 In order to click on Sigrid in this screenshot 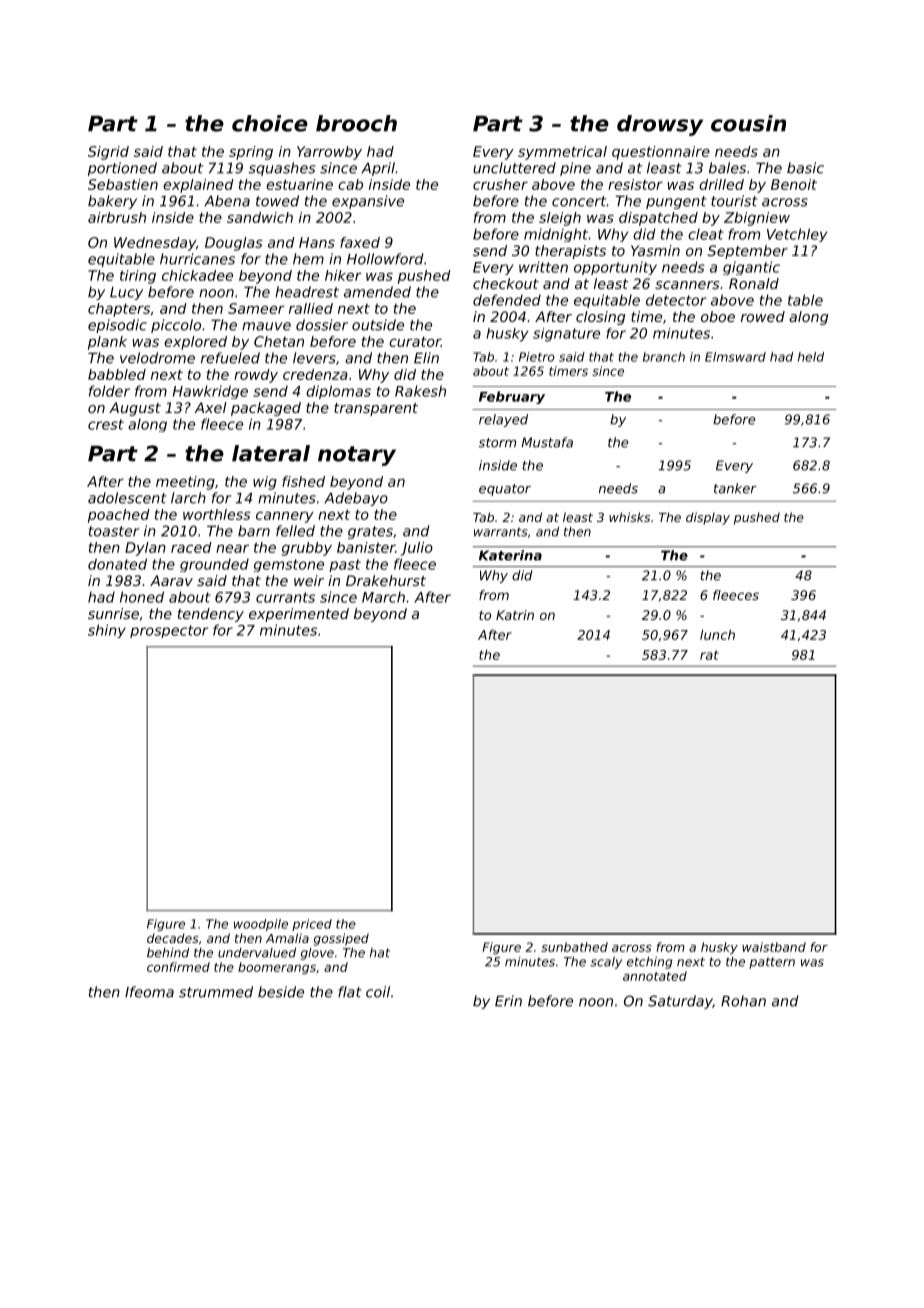, I will do `click(108, 153)`.
